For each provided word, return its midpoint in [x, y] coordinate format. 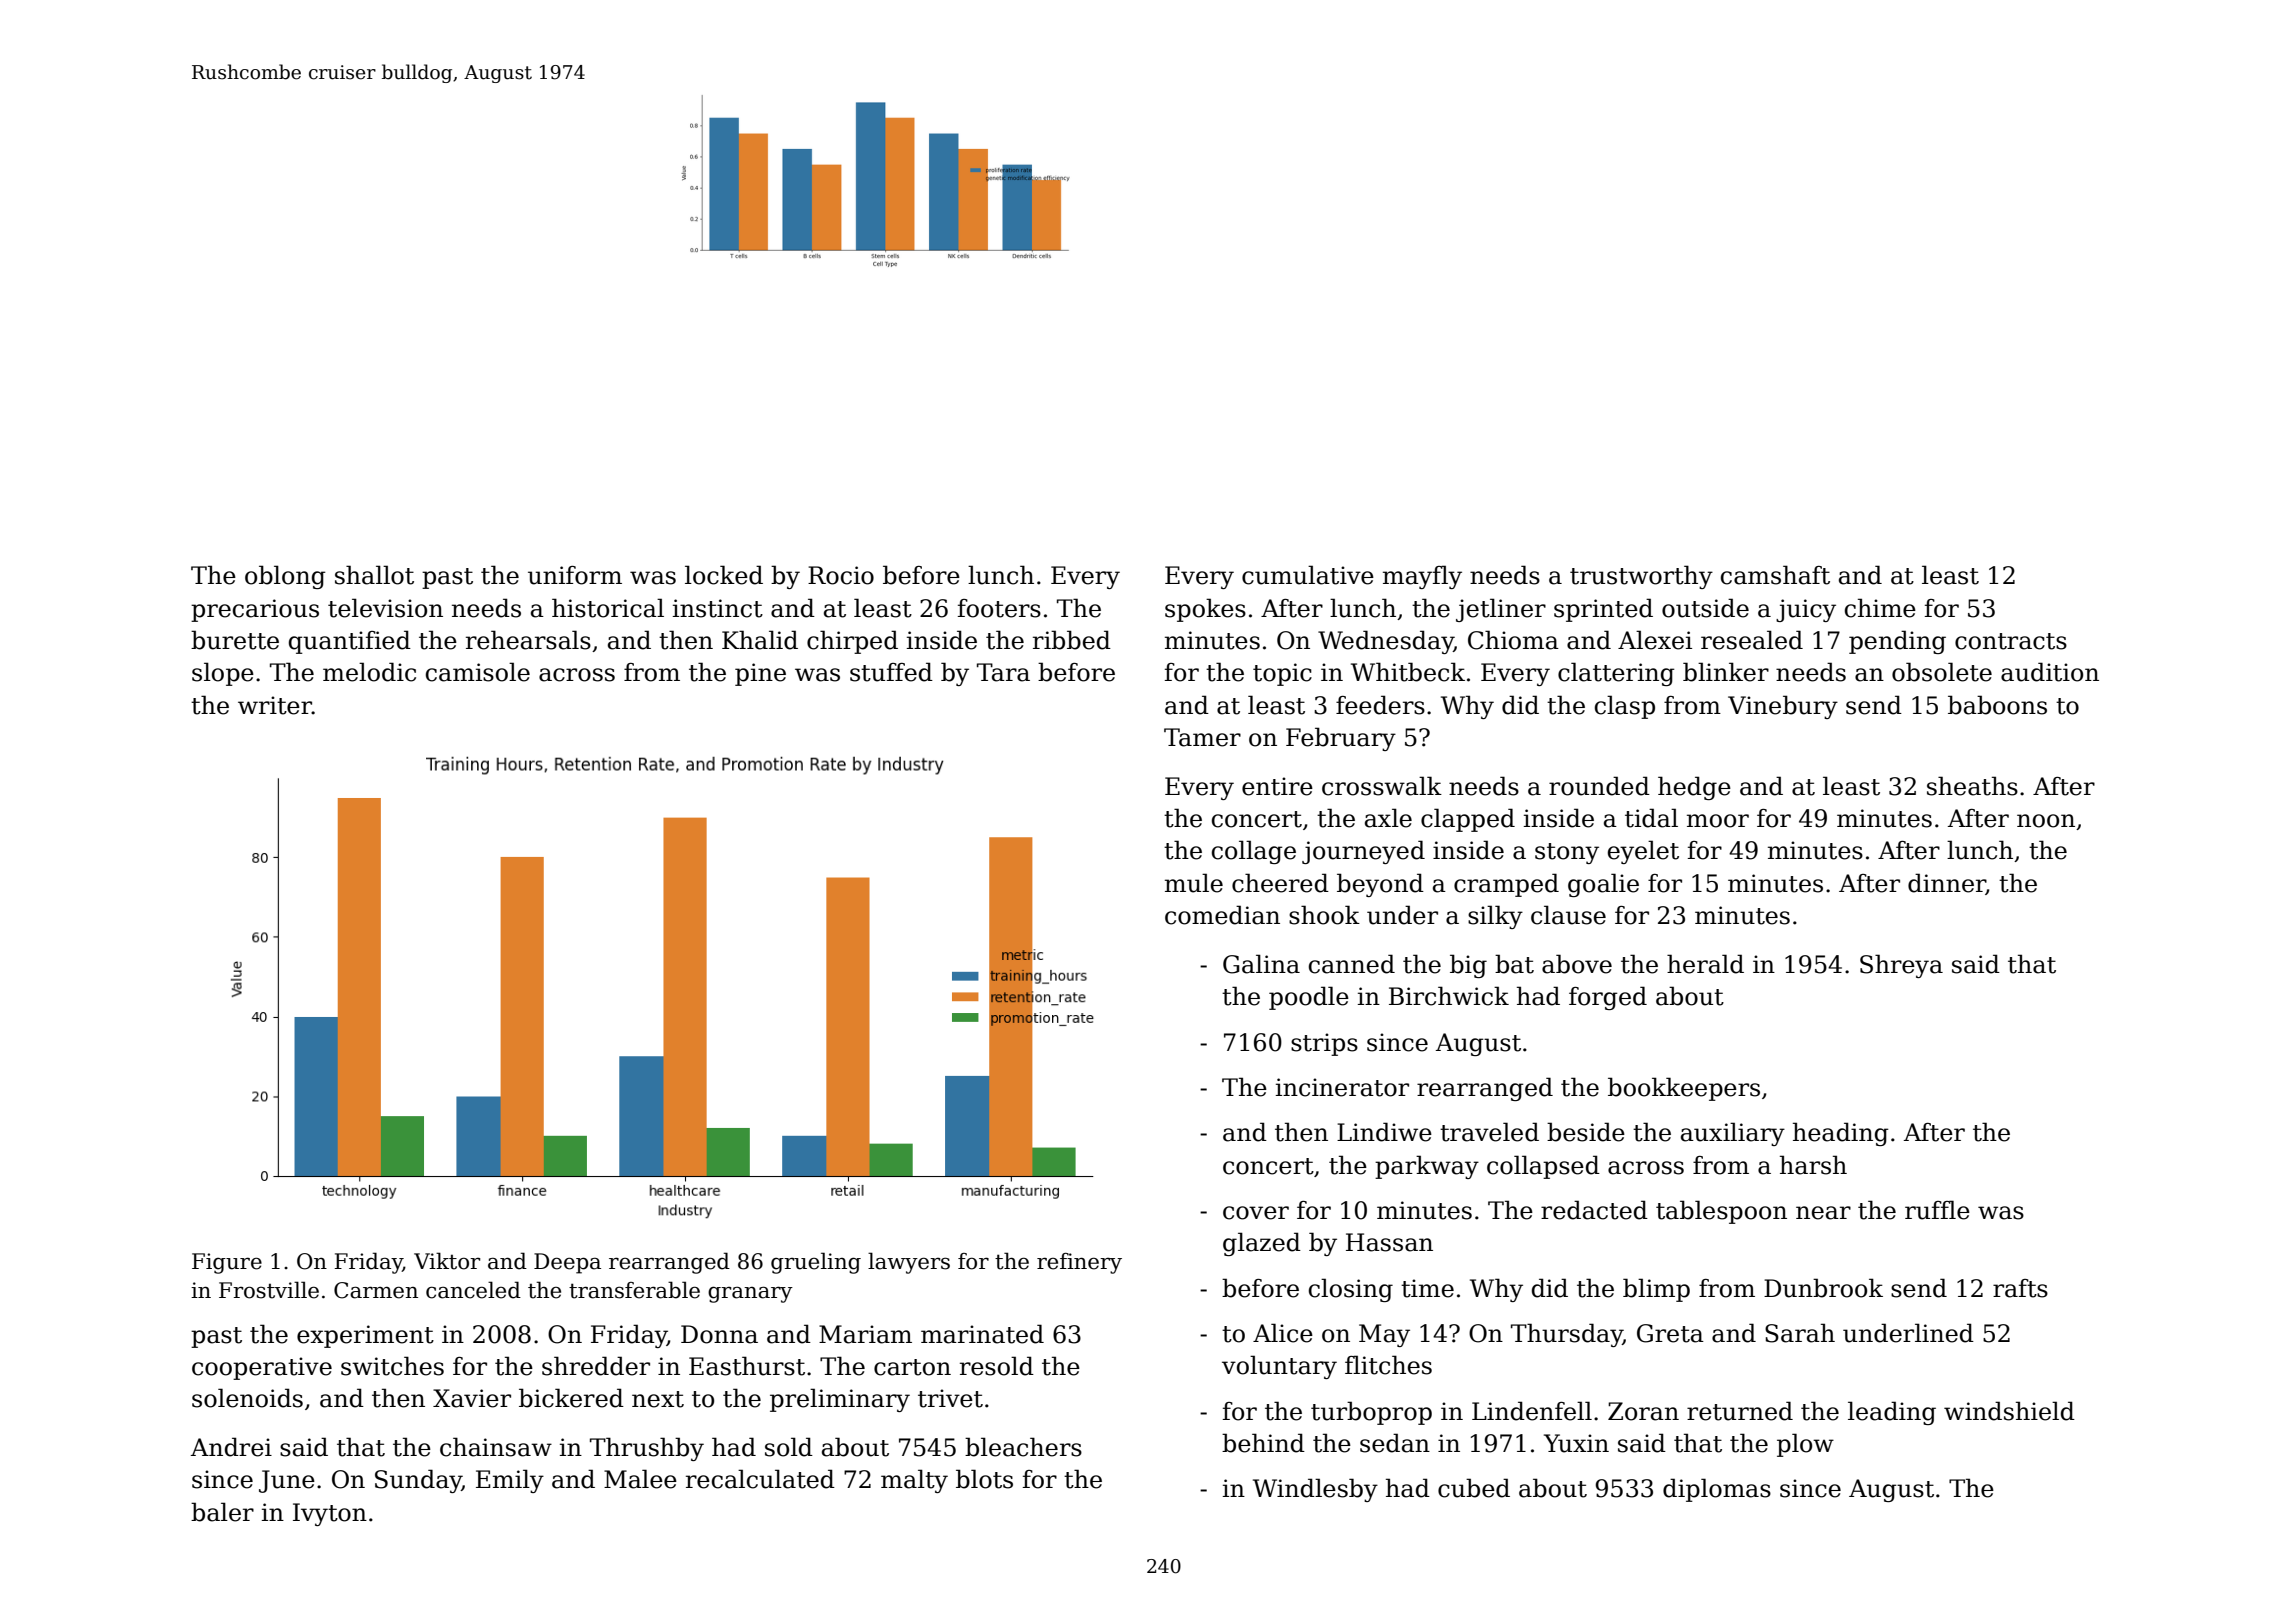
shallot [374, 575]
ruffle [1937, 1210]
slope [223, 674]
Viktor [447, 1261]
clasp [1625, 707]
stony [1567, 853]
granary [750, 1294]
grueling [816, 1263]
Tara [1003, 672]
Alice [1283, 1333]
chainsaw [496, 1447]
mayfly [1422, 577]
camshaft [1775, 575]
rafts [2020, 1288]
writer [275, 705]
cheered [1280, 883]
